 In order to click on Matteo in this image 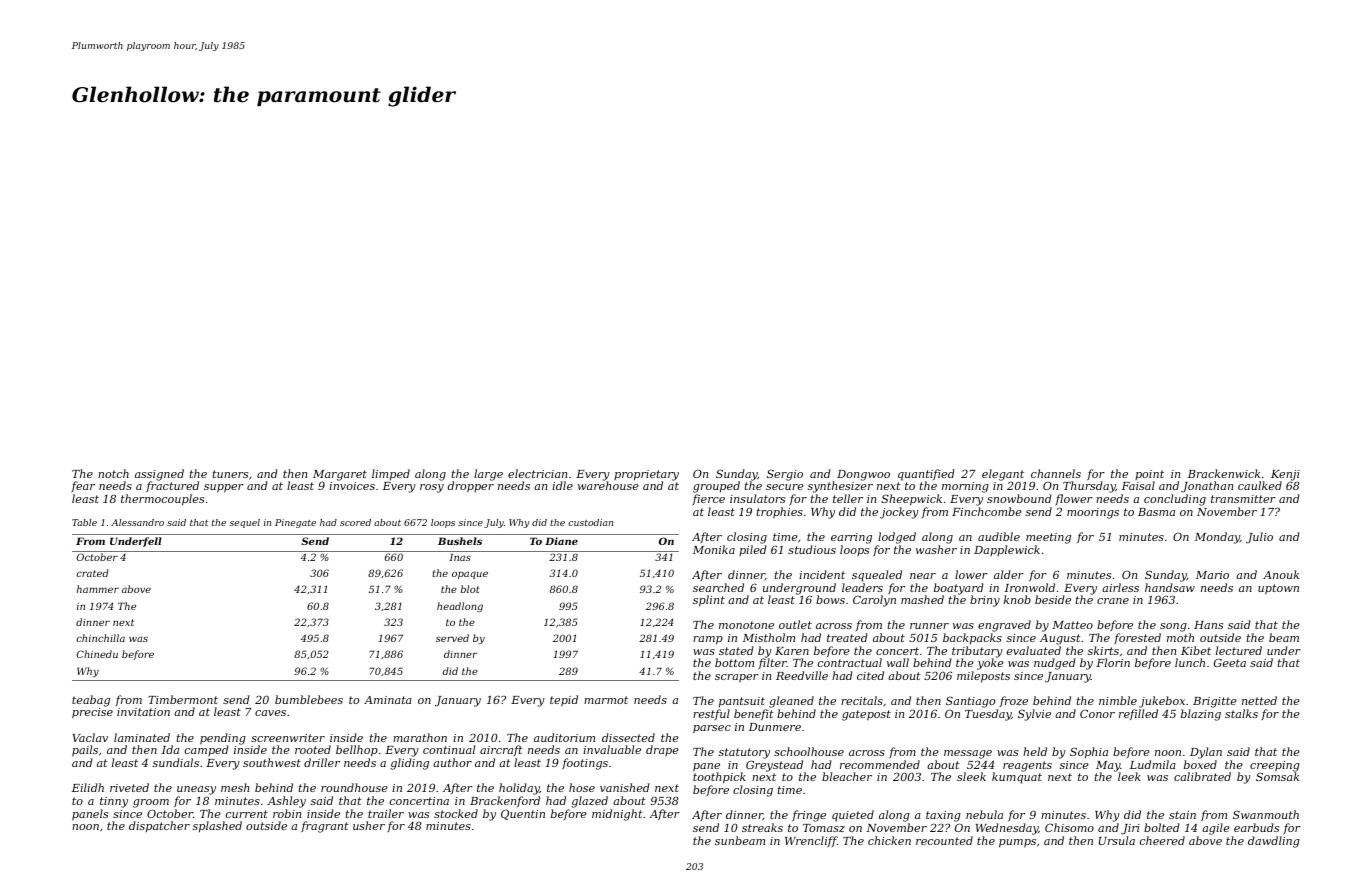, I will do `click(1072, 625)`.
